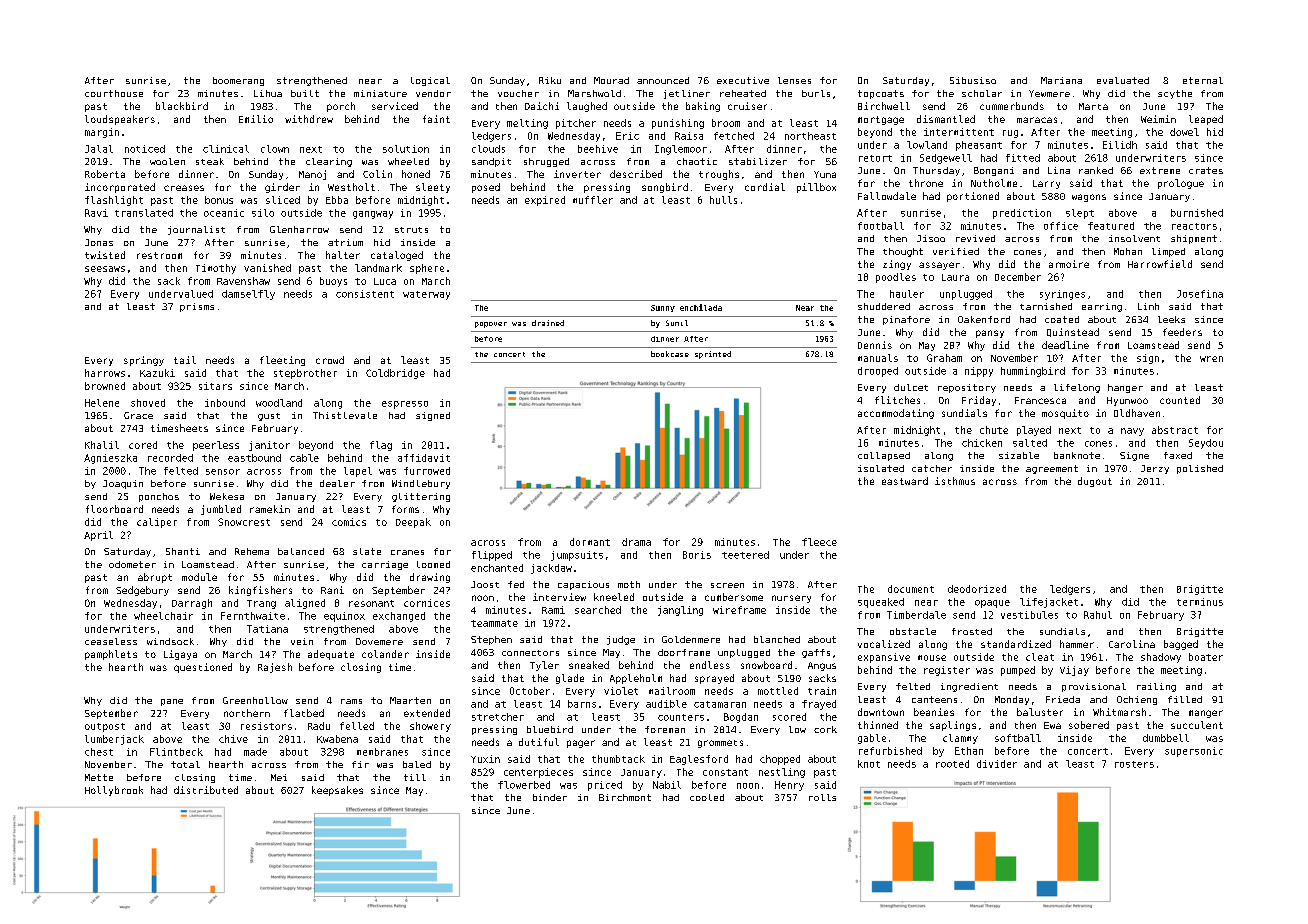 This page has width=1308, height=924. Describe the element at coordinates (1111, 226) in the page. I see `featured` at that location.
